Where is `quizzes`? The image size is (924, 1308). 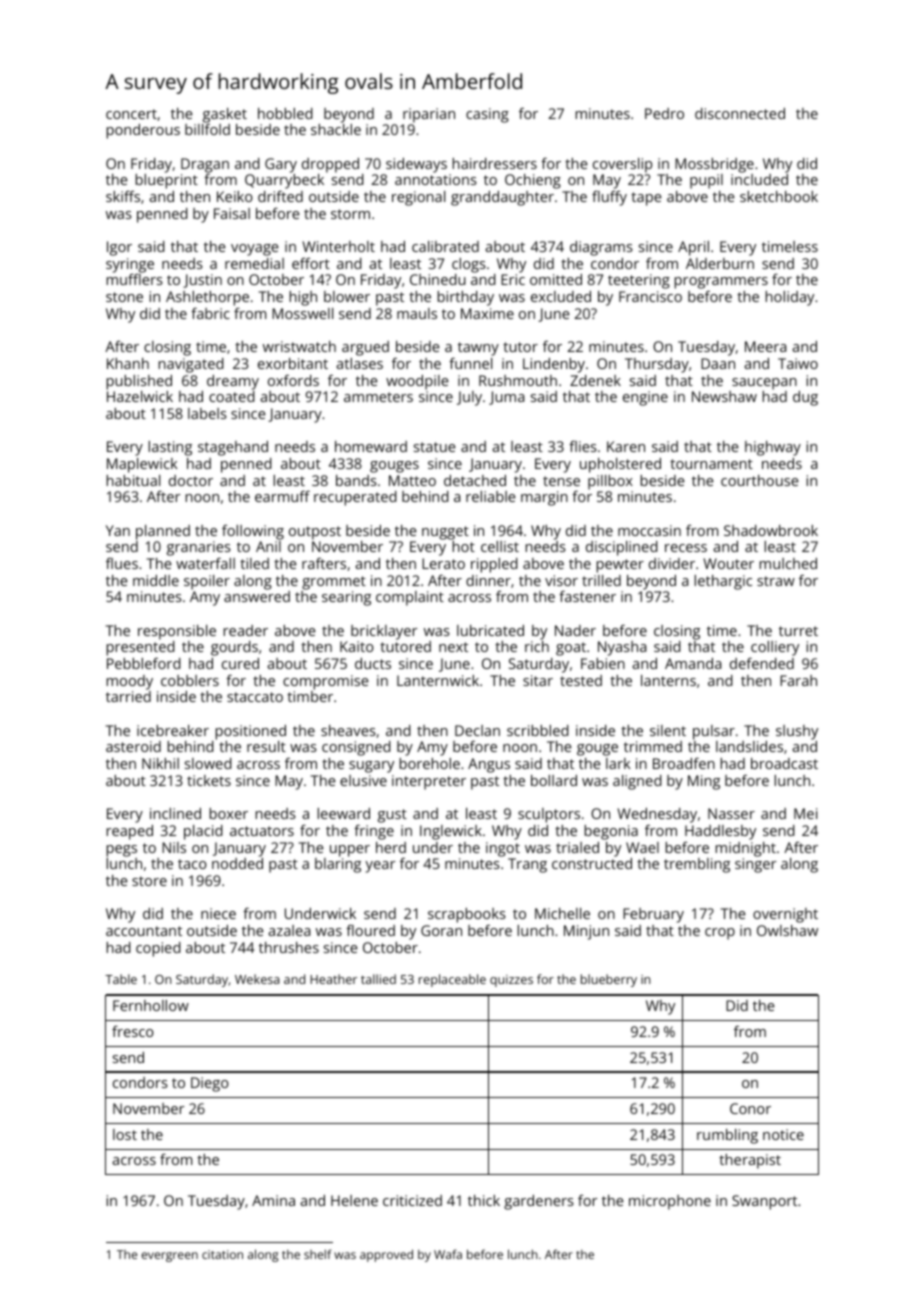 quizzes is located at coordinates (511, 981).
